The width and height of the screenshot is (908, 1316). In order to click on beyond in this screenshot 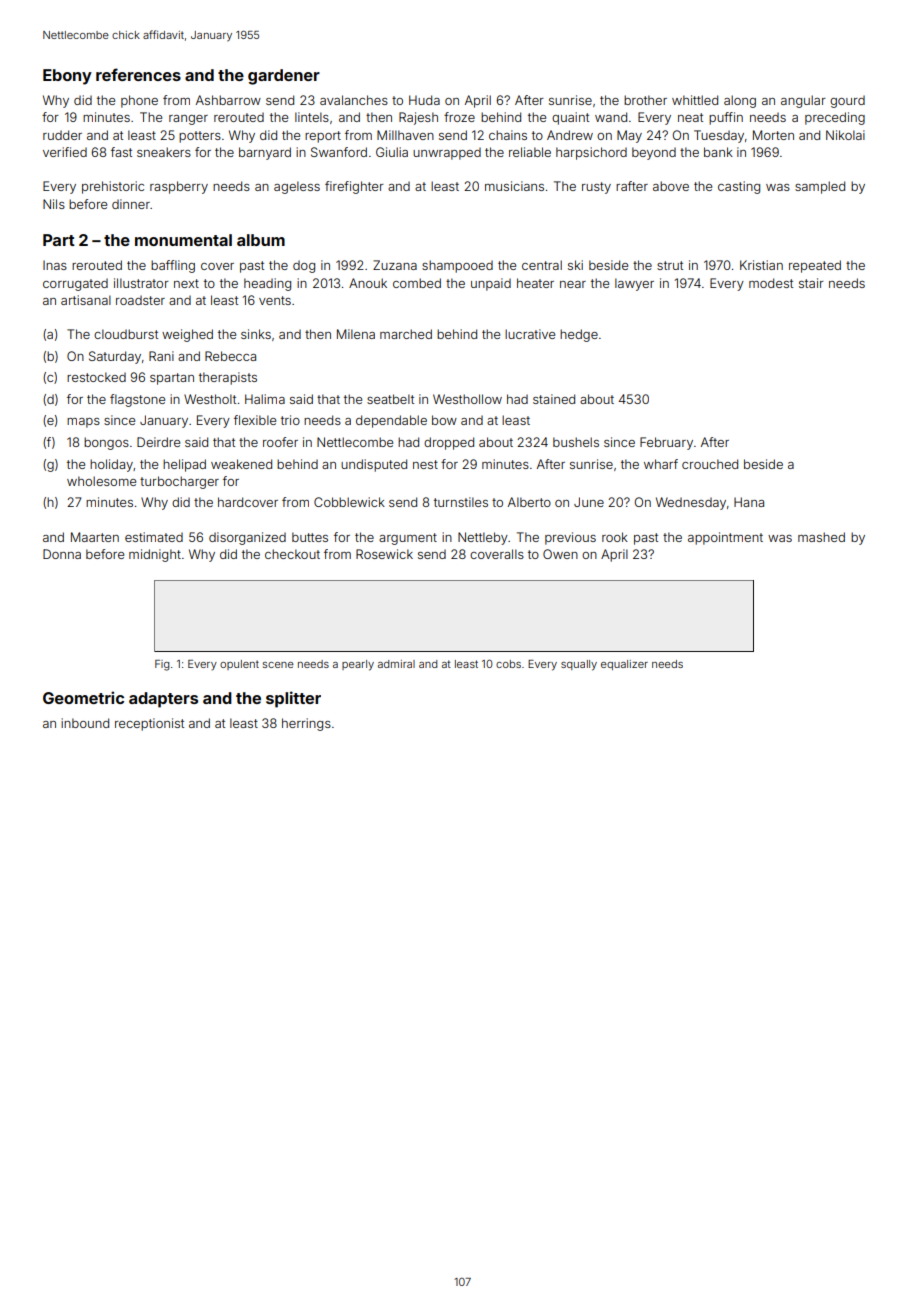, I will do `click(654, 153)`.
